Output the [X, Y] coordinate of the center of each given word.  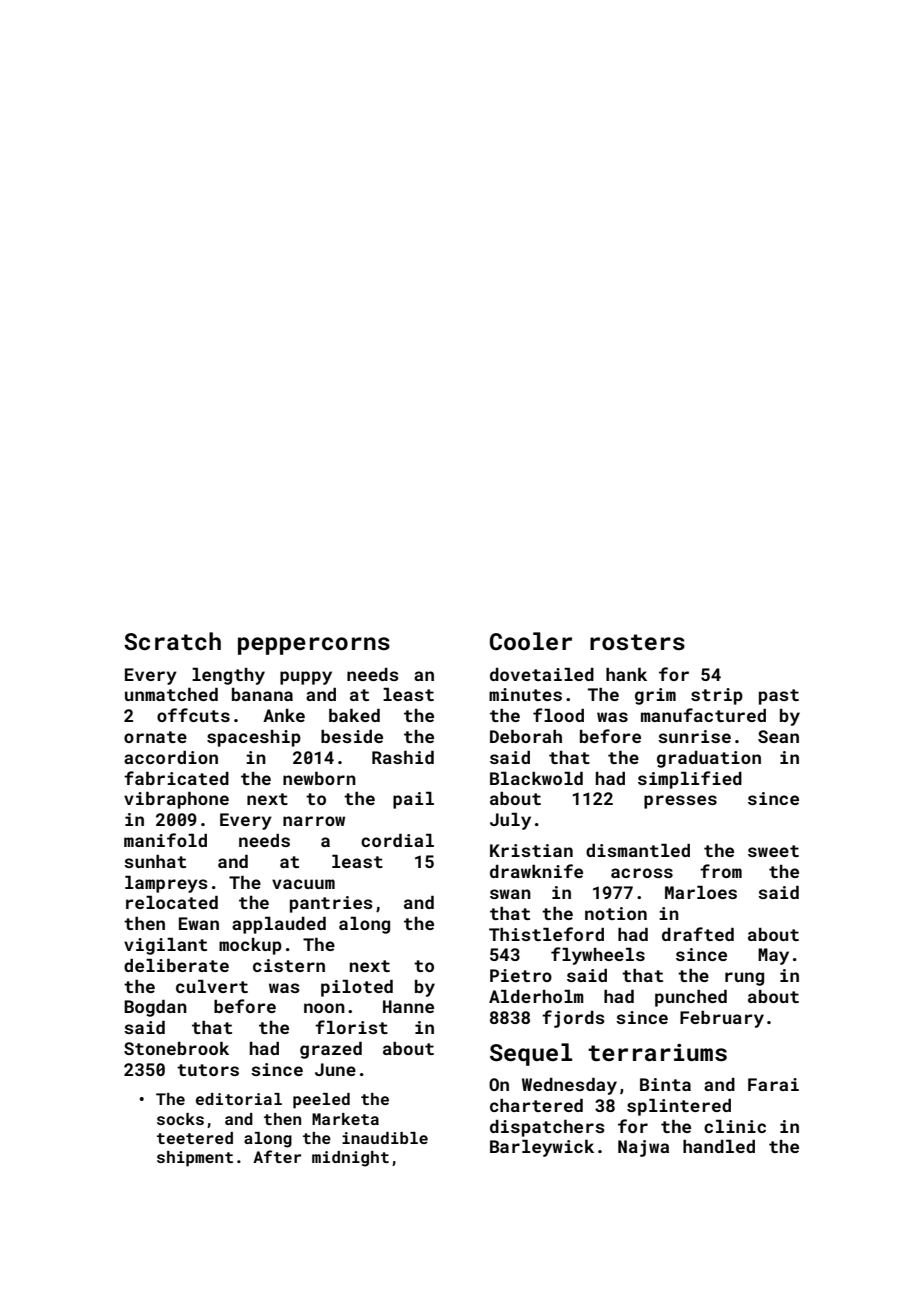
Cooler [531, 641]
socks [180, 1119]
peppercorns [314, 646]
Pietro [521, 975]
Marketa [345, 1119]
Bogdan [155, 1008]
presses [680, 802]
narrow [314, 821]
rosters [637, 642]
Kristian [531, 850]
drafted [698, 934]
